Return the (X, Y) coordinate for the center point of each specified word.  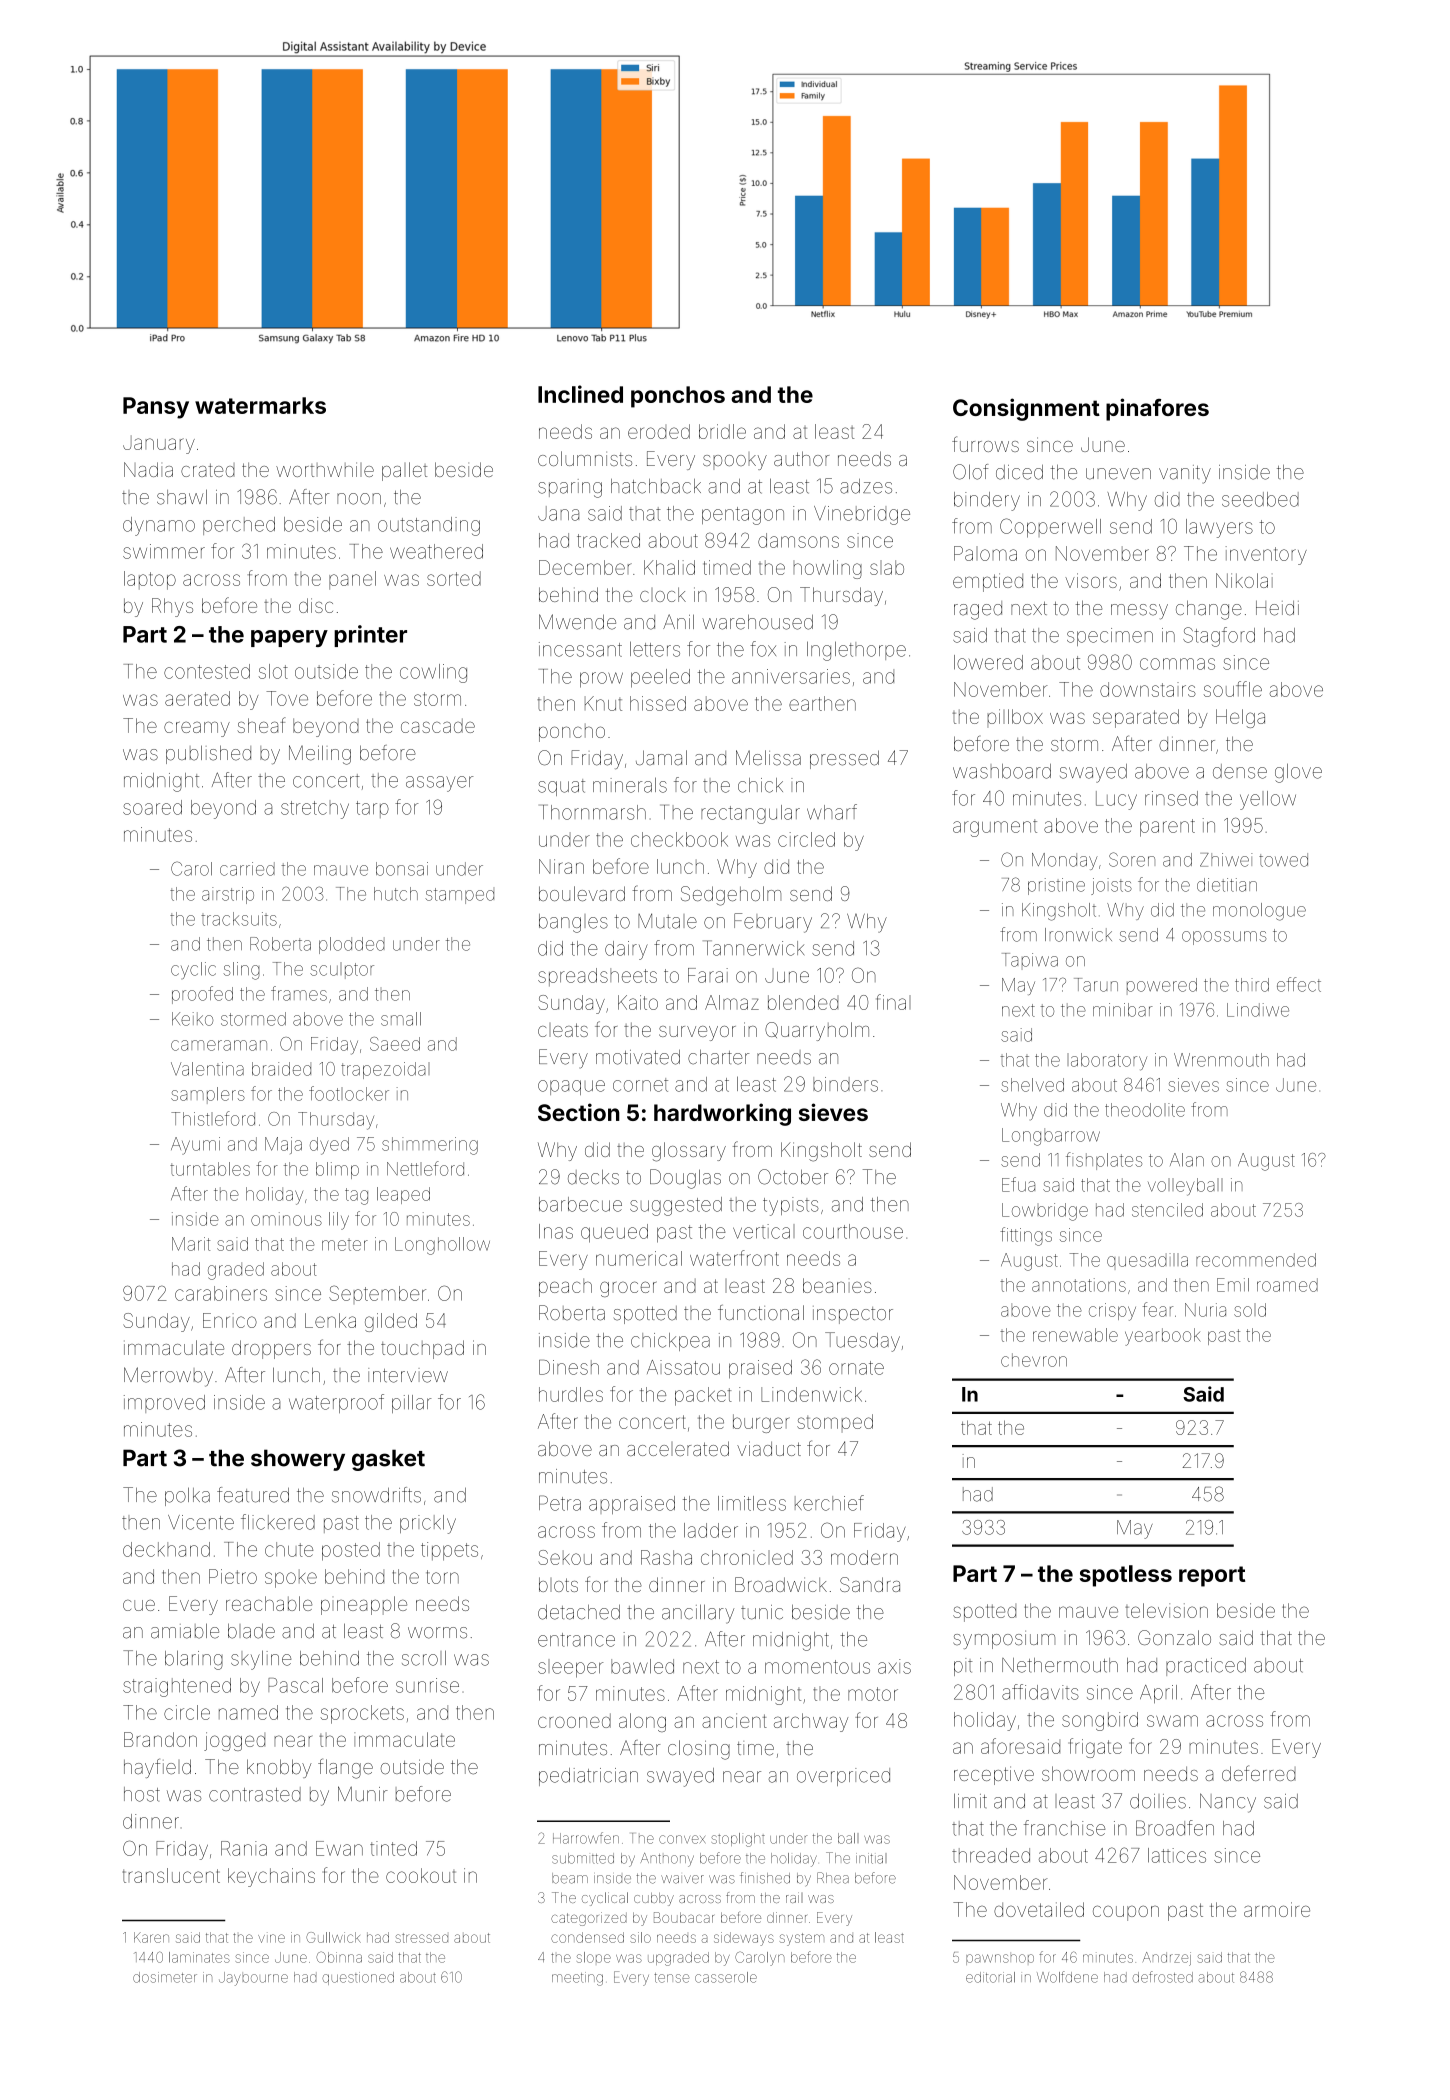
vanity (1185, 474)
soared (152, 807)
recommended (1256, 1260)
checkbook (679, 839)
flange (345, 1768)
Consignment (1026, 409)
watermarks (260, 405)
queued (614, 1233)
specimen (1110, 637)
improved (164, 1404)
